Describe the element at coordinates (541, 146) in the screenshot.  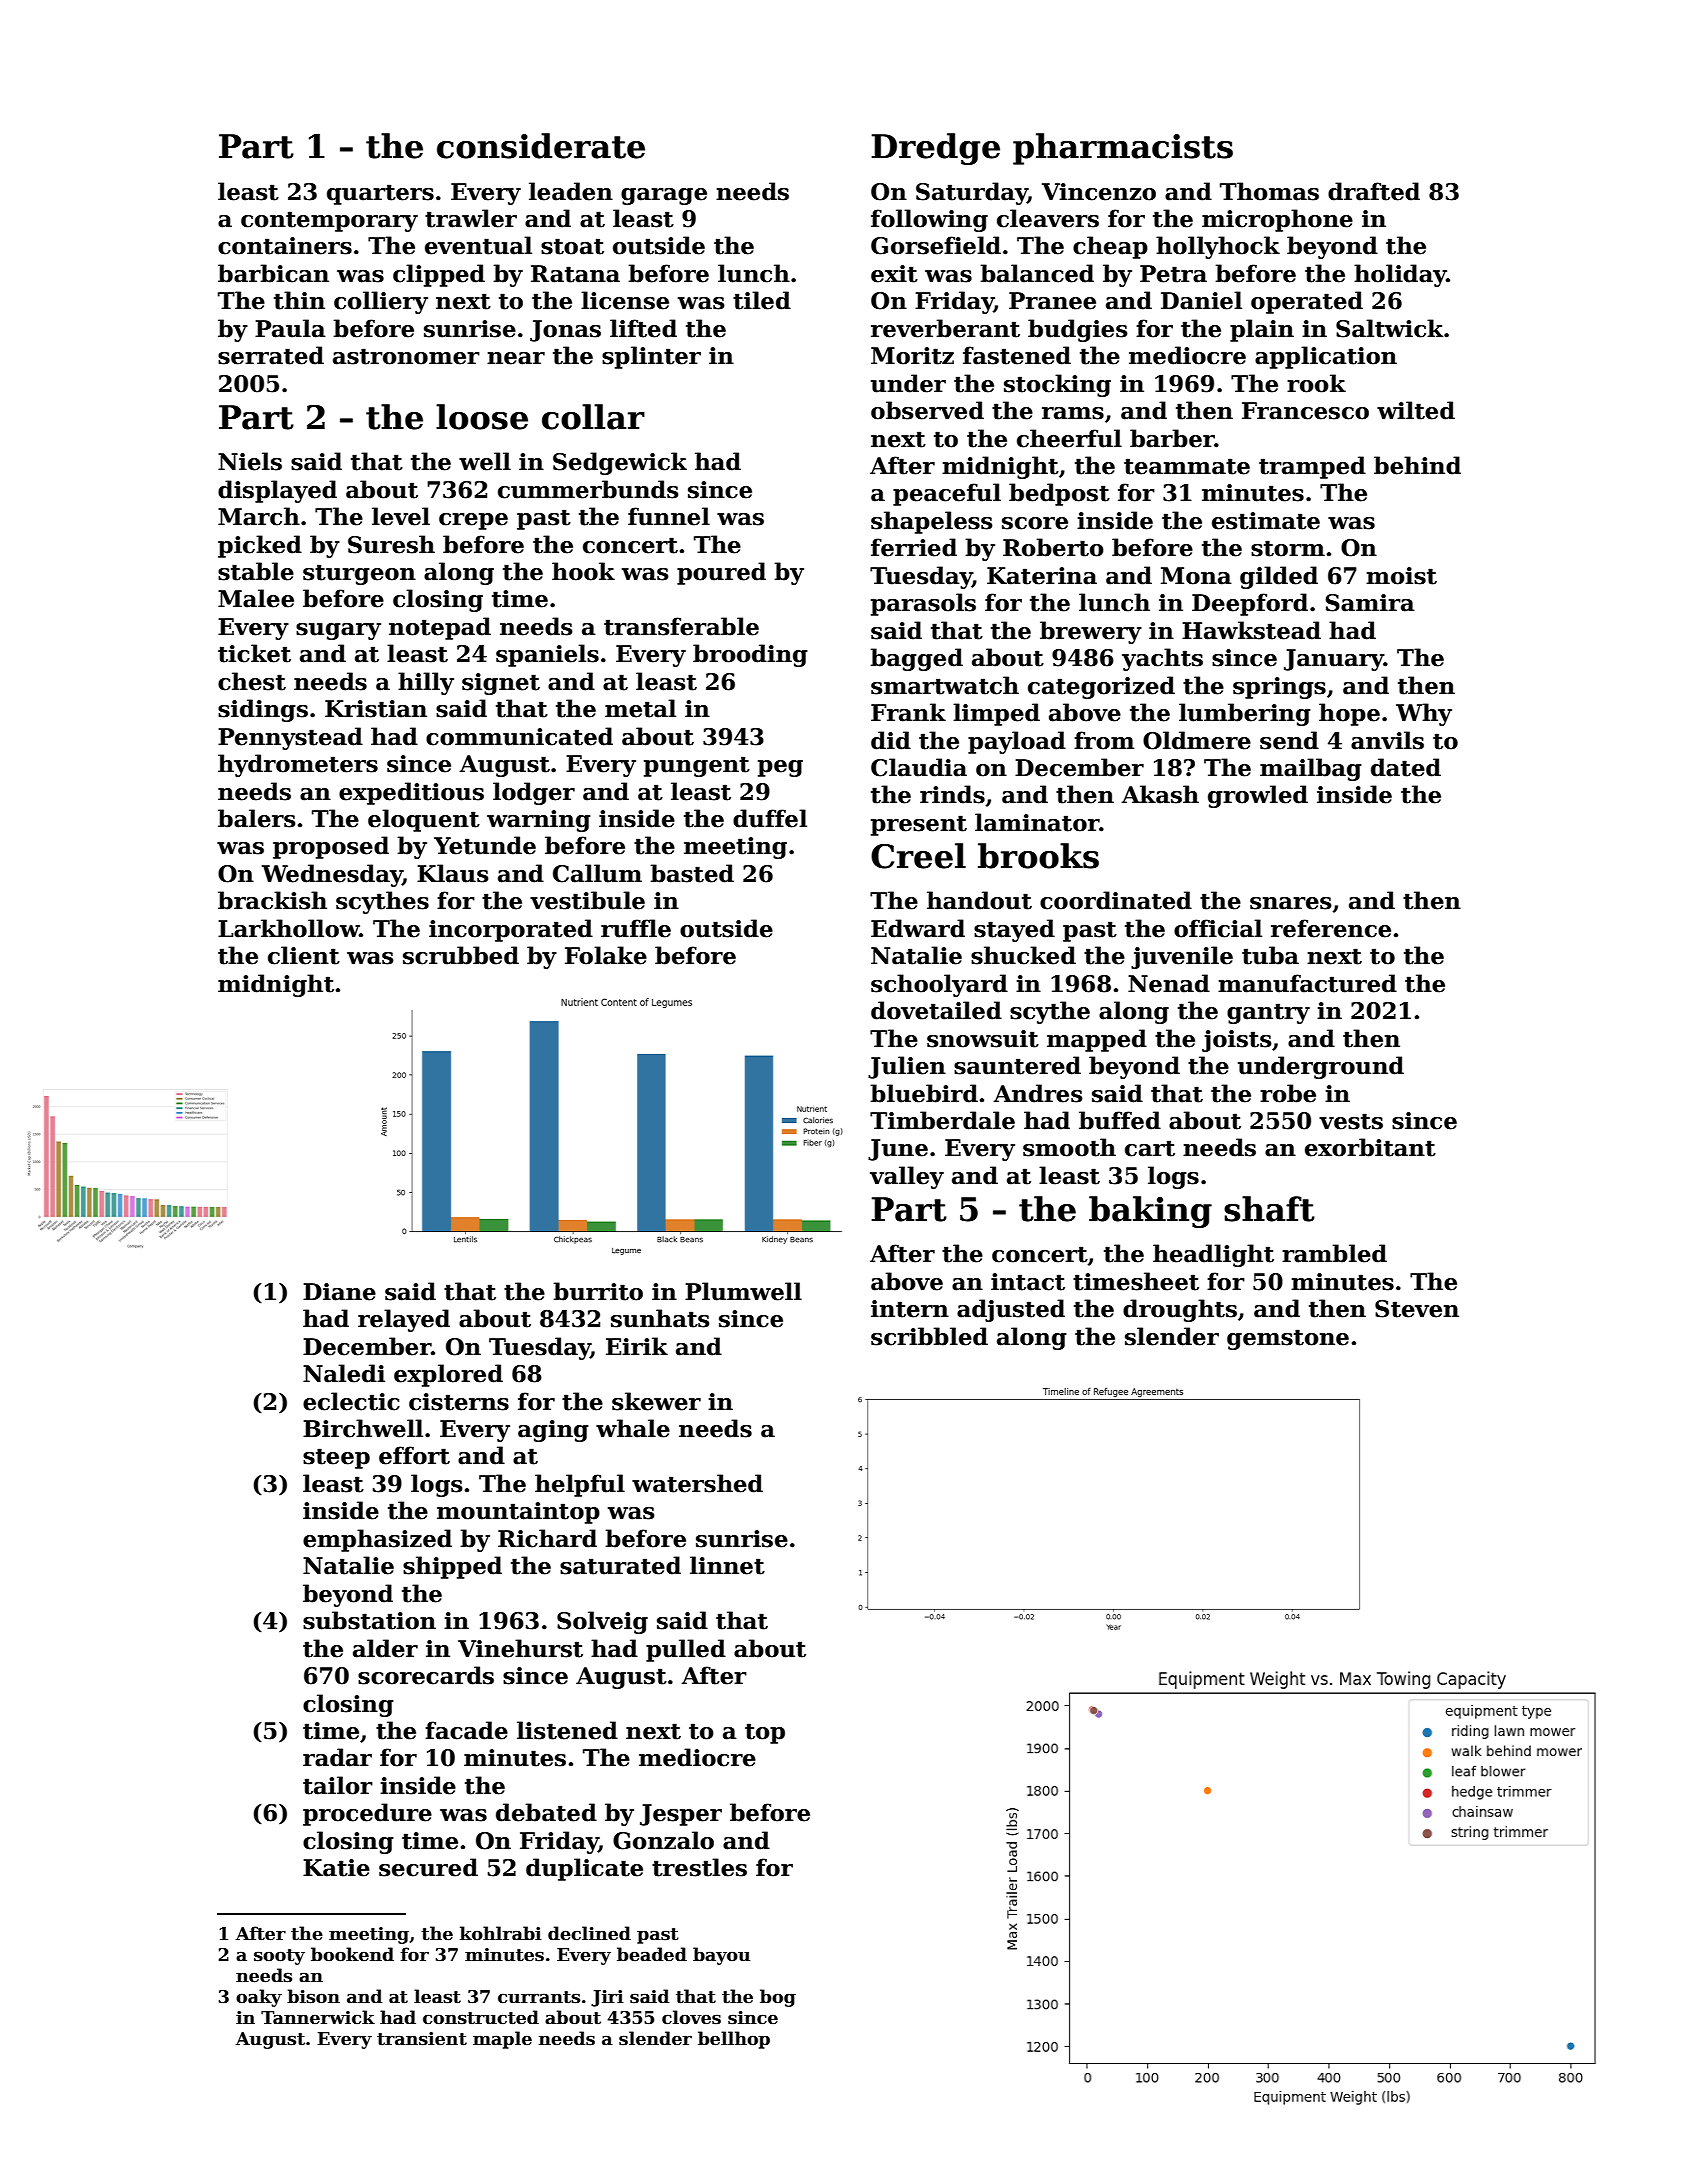
I see `considerate` at that location.
